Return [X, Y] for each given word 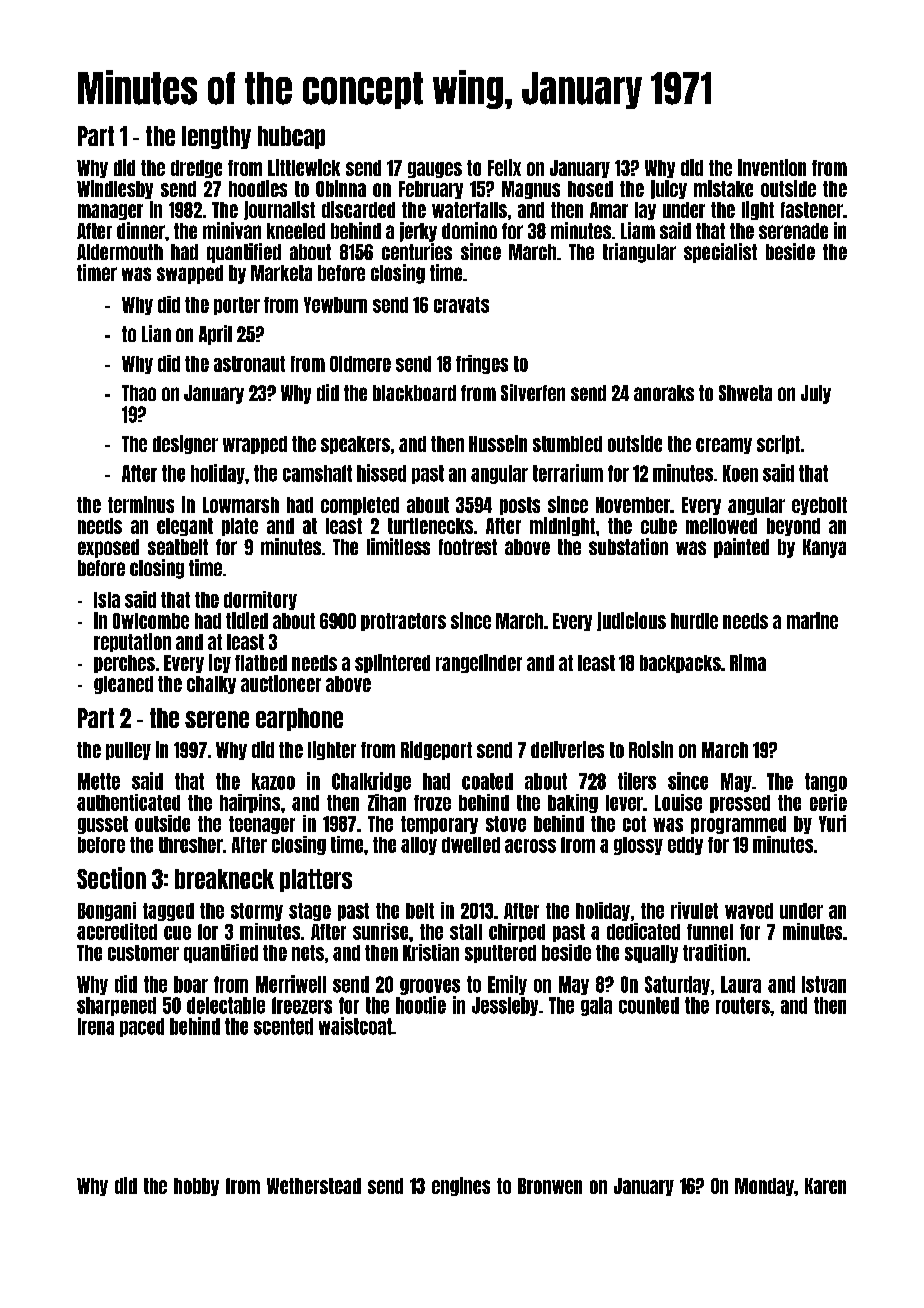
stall [466, 932]
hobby [196, 1187]
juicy [669, 189]
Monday [764, 1187]
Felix [504, 167]
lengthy [216, 137]
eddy [685, 846]
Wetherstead [314, 1186]
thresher [191, 845]
